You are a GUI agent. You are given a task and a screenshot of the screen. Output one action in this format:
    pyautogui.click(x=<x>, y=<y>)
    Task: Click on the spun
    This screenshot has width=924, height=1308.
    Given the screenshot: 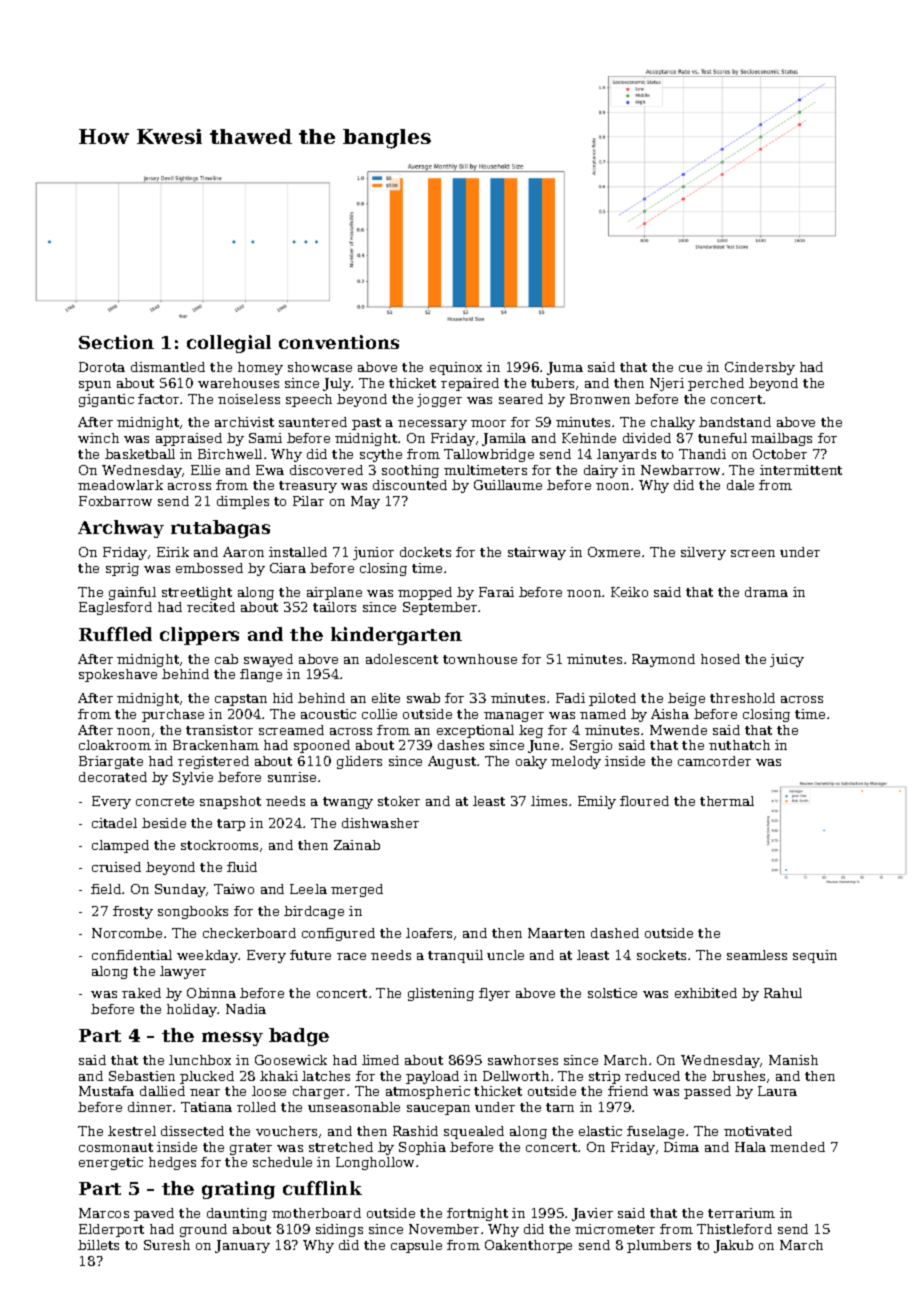 What is the action you would take?
    pyautogui.click(x=95, y=386)
